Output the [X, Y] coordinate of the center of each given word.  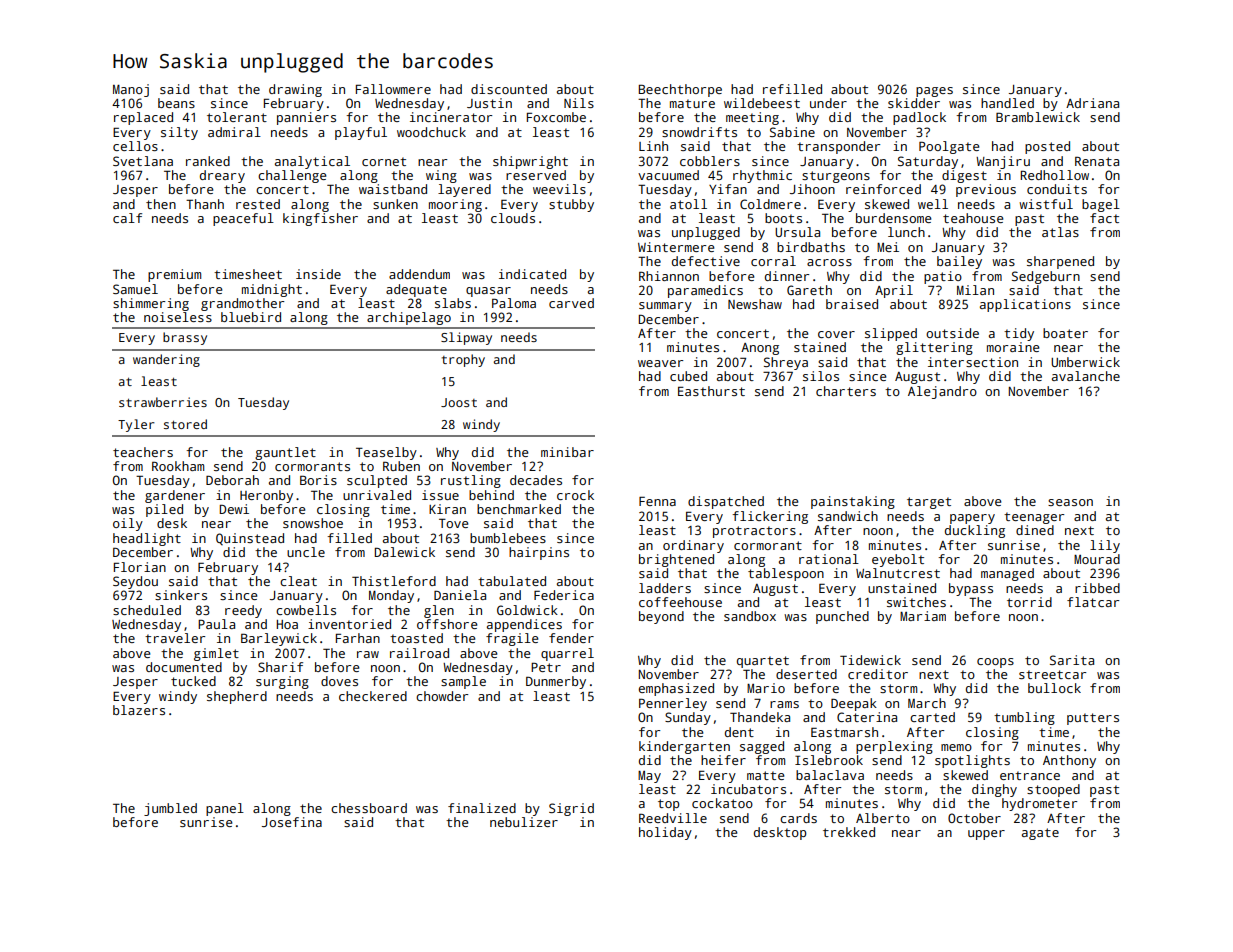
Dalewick [405, 552]
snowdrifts [699, 132]
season [1070, 502]
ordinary [693, 546]
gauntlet [285, 453]
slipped [891, 334]
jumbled [170, 809]
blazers [139, 710]
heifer [723, 760]
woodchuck [431, 132]
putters [1093, 719]
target [929, 503]
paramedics [705, 291]
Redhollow [1054, 175]
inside [318, 274]
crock [575, 495]
